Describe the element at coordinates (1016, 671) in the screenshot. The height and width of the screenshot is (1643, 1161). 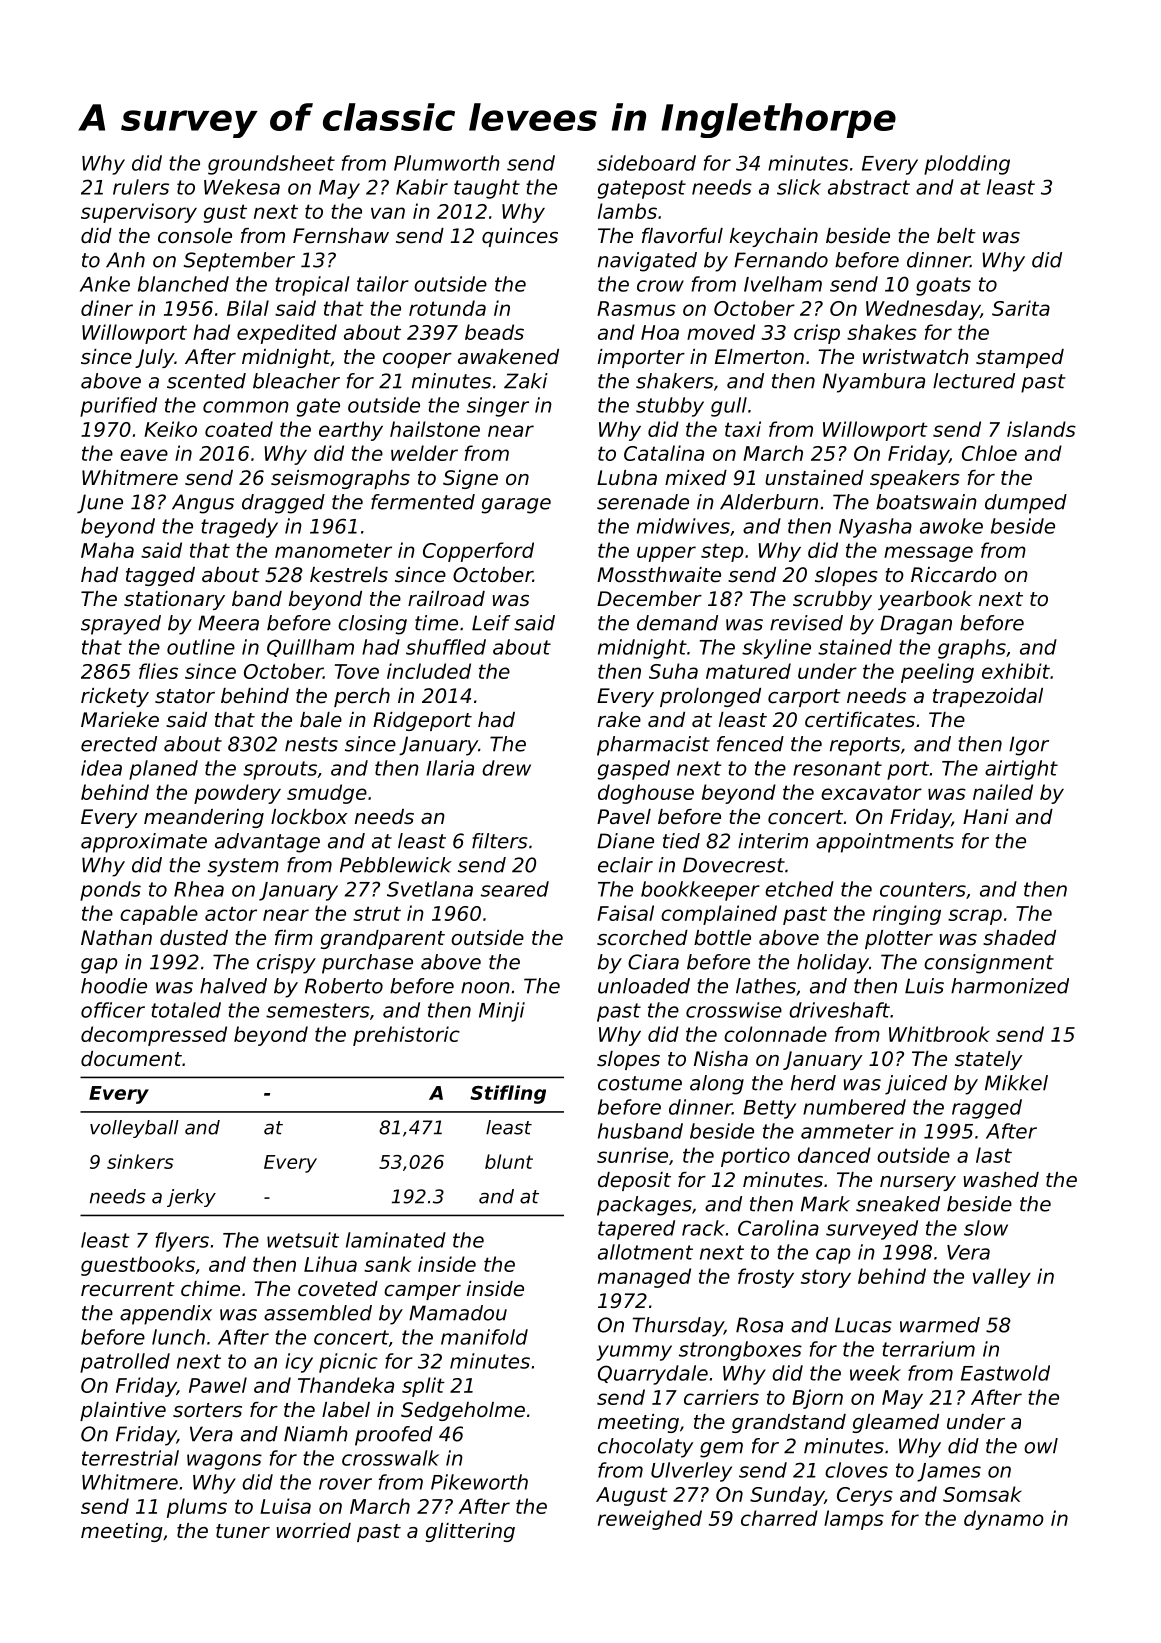
I see `exhibit` at that location.
